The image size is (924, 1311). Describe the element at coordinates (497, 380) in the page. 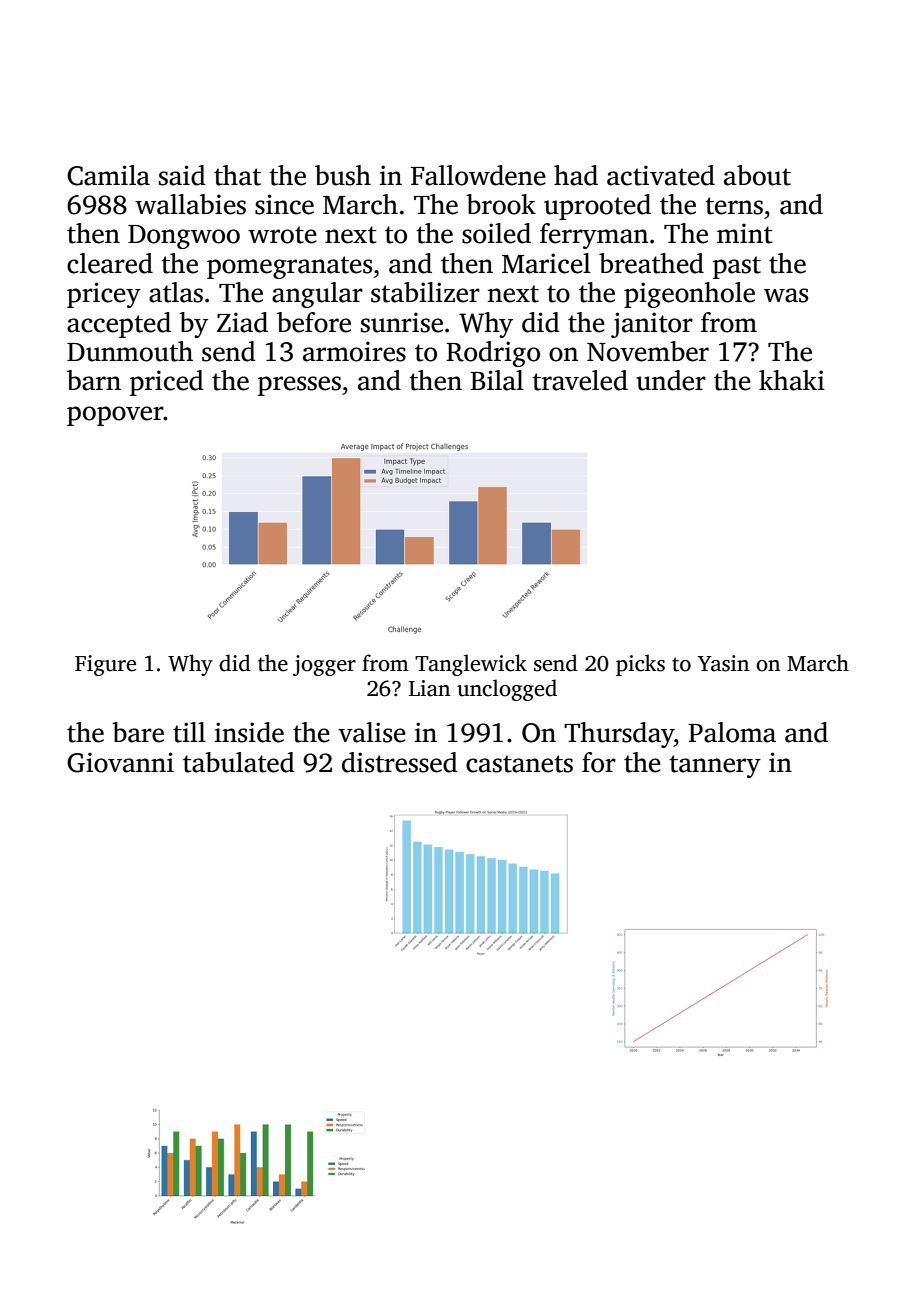

I see `Bilal` at that location.
